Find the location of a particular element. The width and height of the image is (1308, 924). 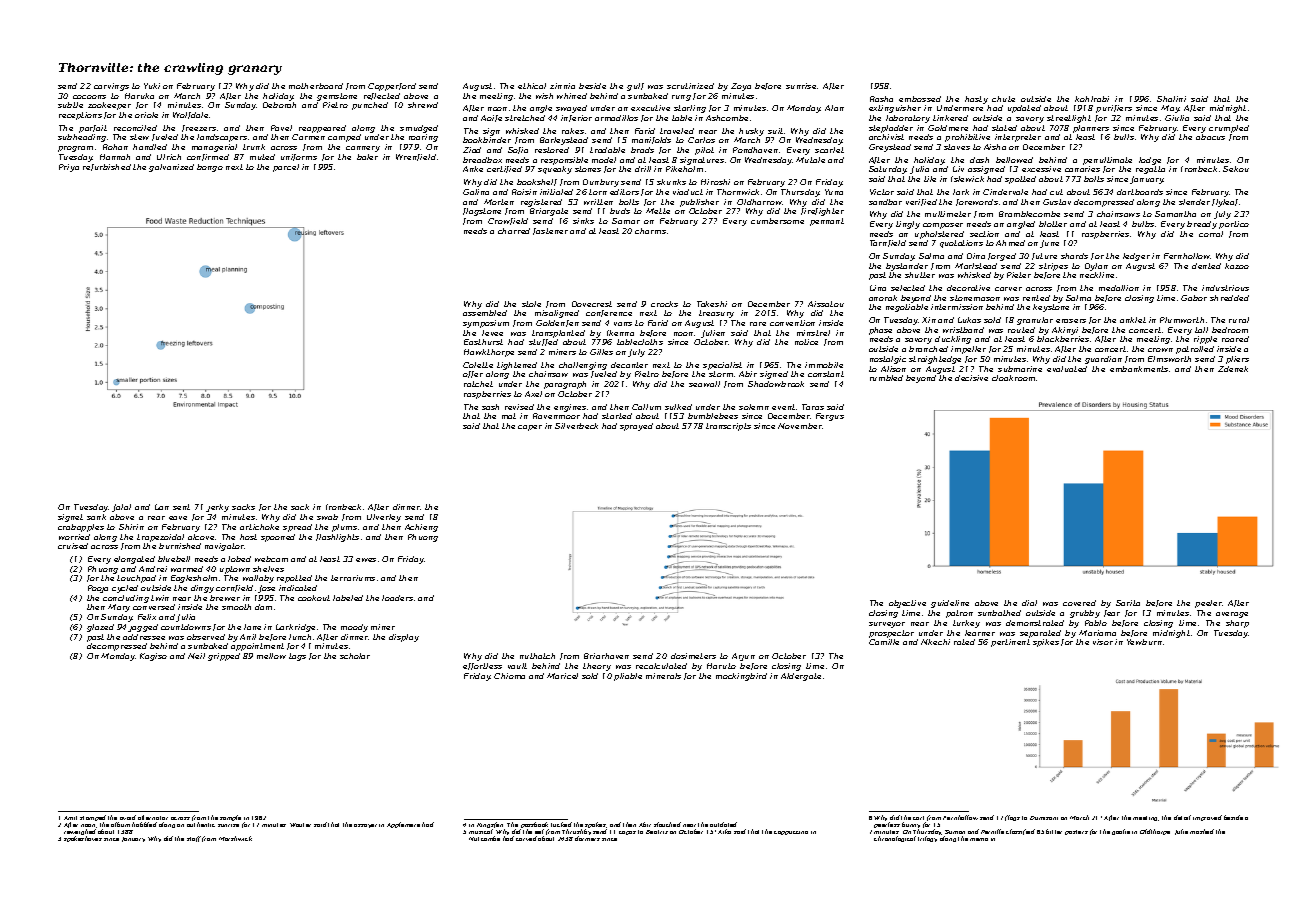

roared is located at coordinates (1235, 339).
